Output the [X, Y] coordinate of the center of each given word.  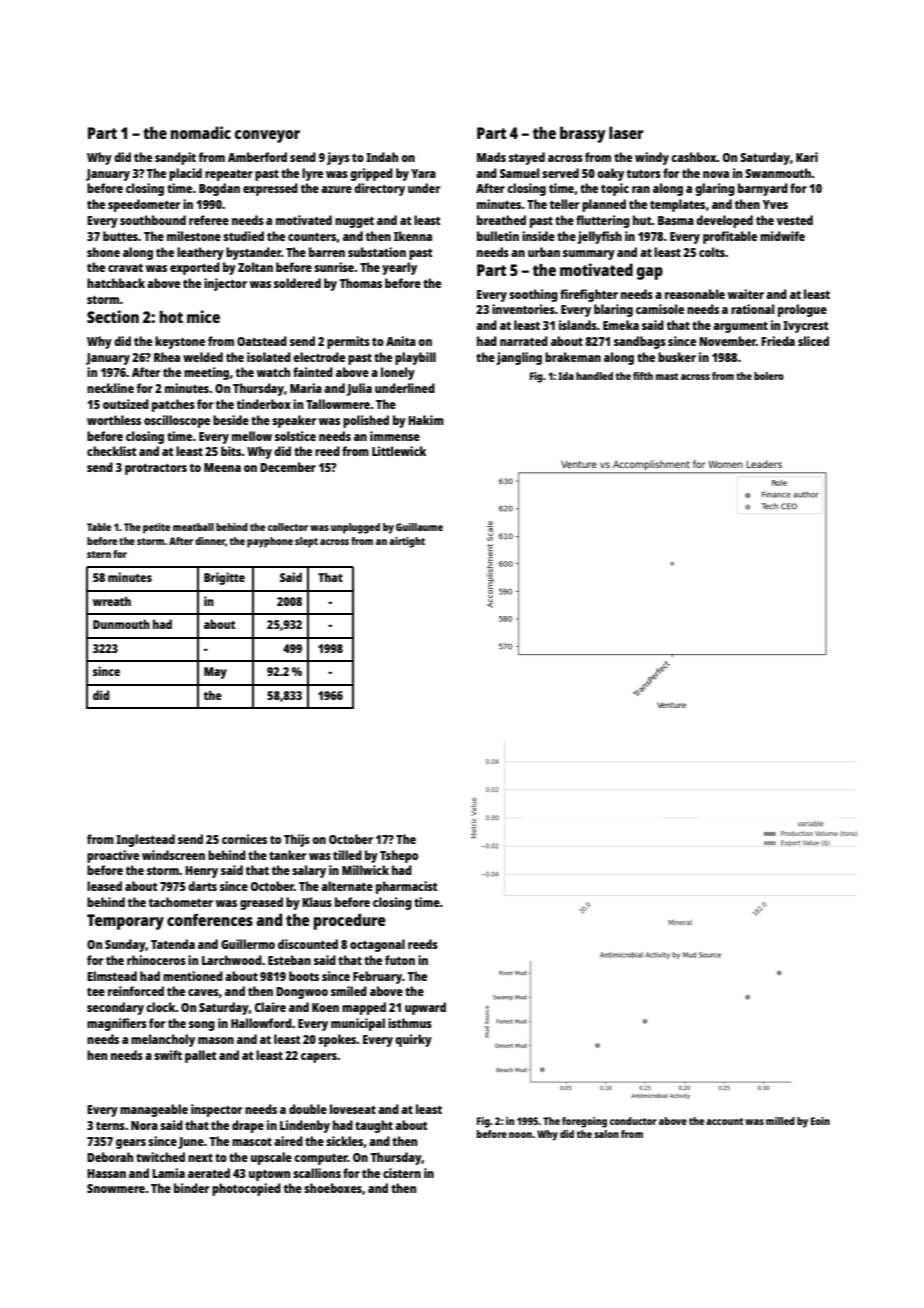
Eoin [820, 1121]
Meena [222, 467]
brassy [583, 134]
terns [110, 1125]
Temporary [125, 922]
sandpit [175, 158]
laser [626, 132]
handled [594, 376]
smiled [349, 991]
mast [667, 376]
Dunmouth [121, 624]
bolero [769, 376]
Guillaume [419, 527]
